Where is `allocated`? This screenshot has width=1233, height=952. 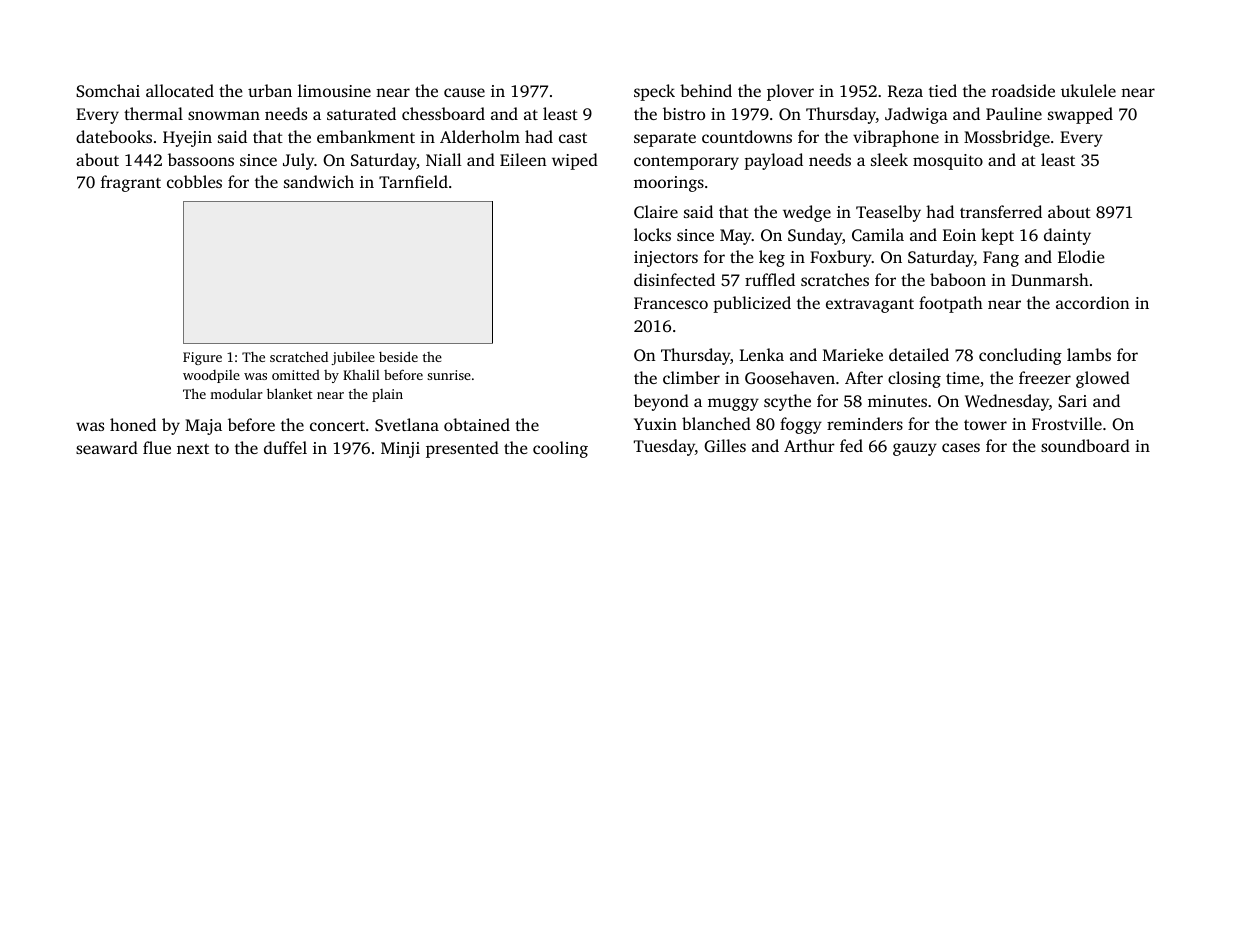
allocated is located at coordinates (180, 90).
